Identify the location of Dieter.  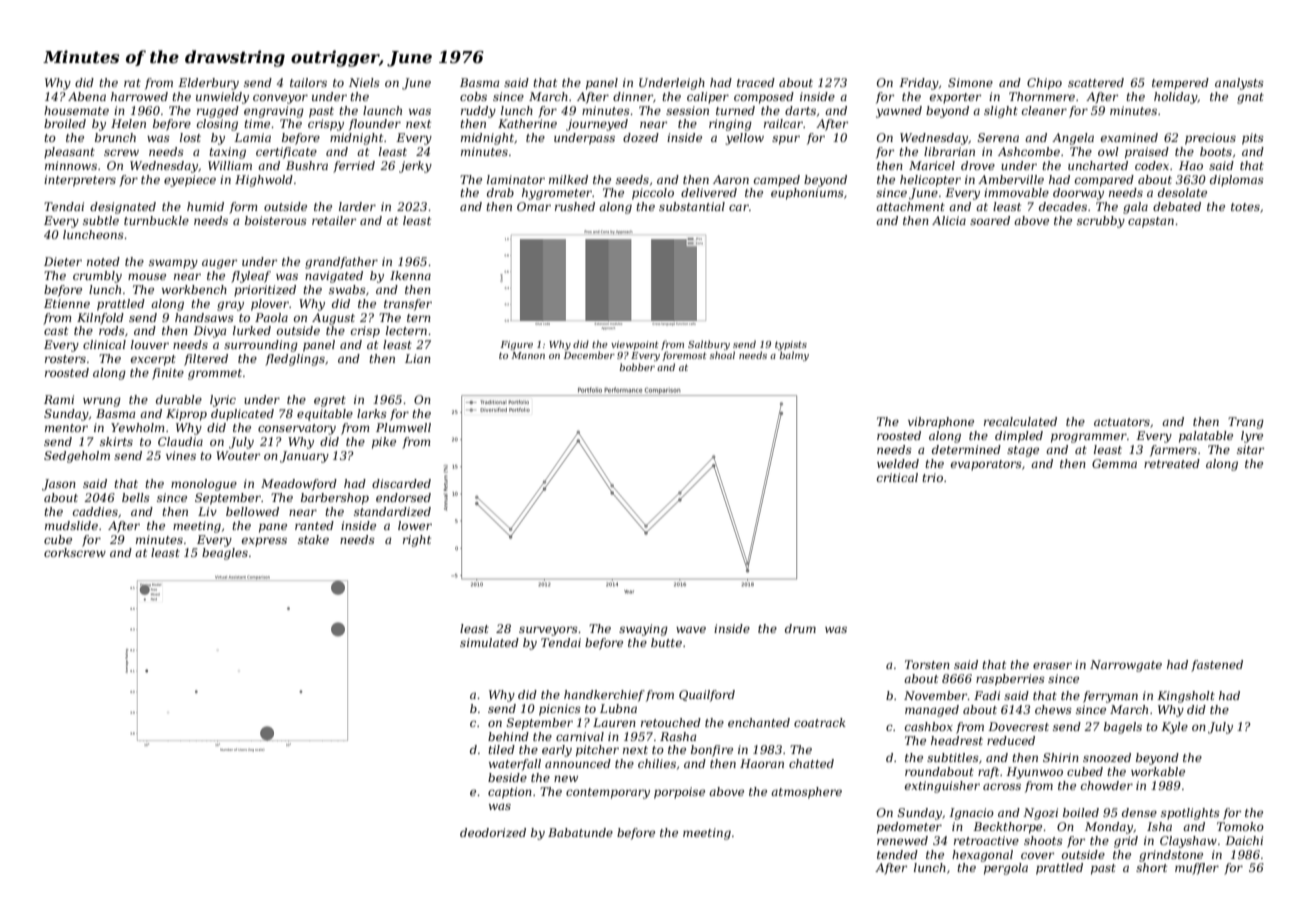
(63, 261).
